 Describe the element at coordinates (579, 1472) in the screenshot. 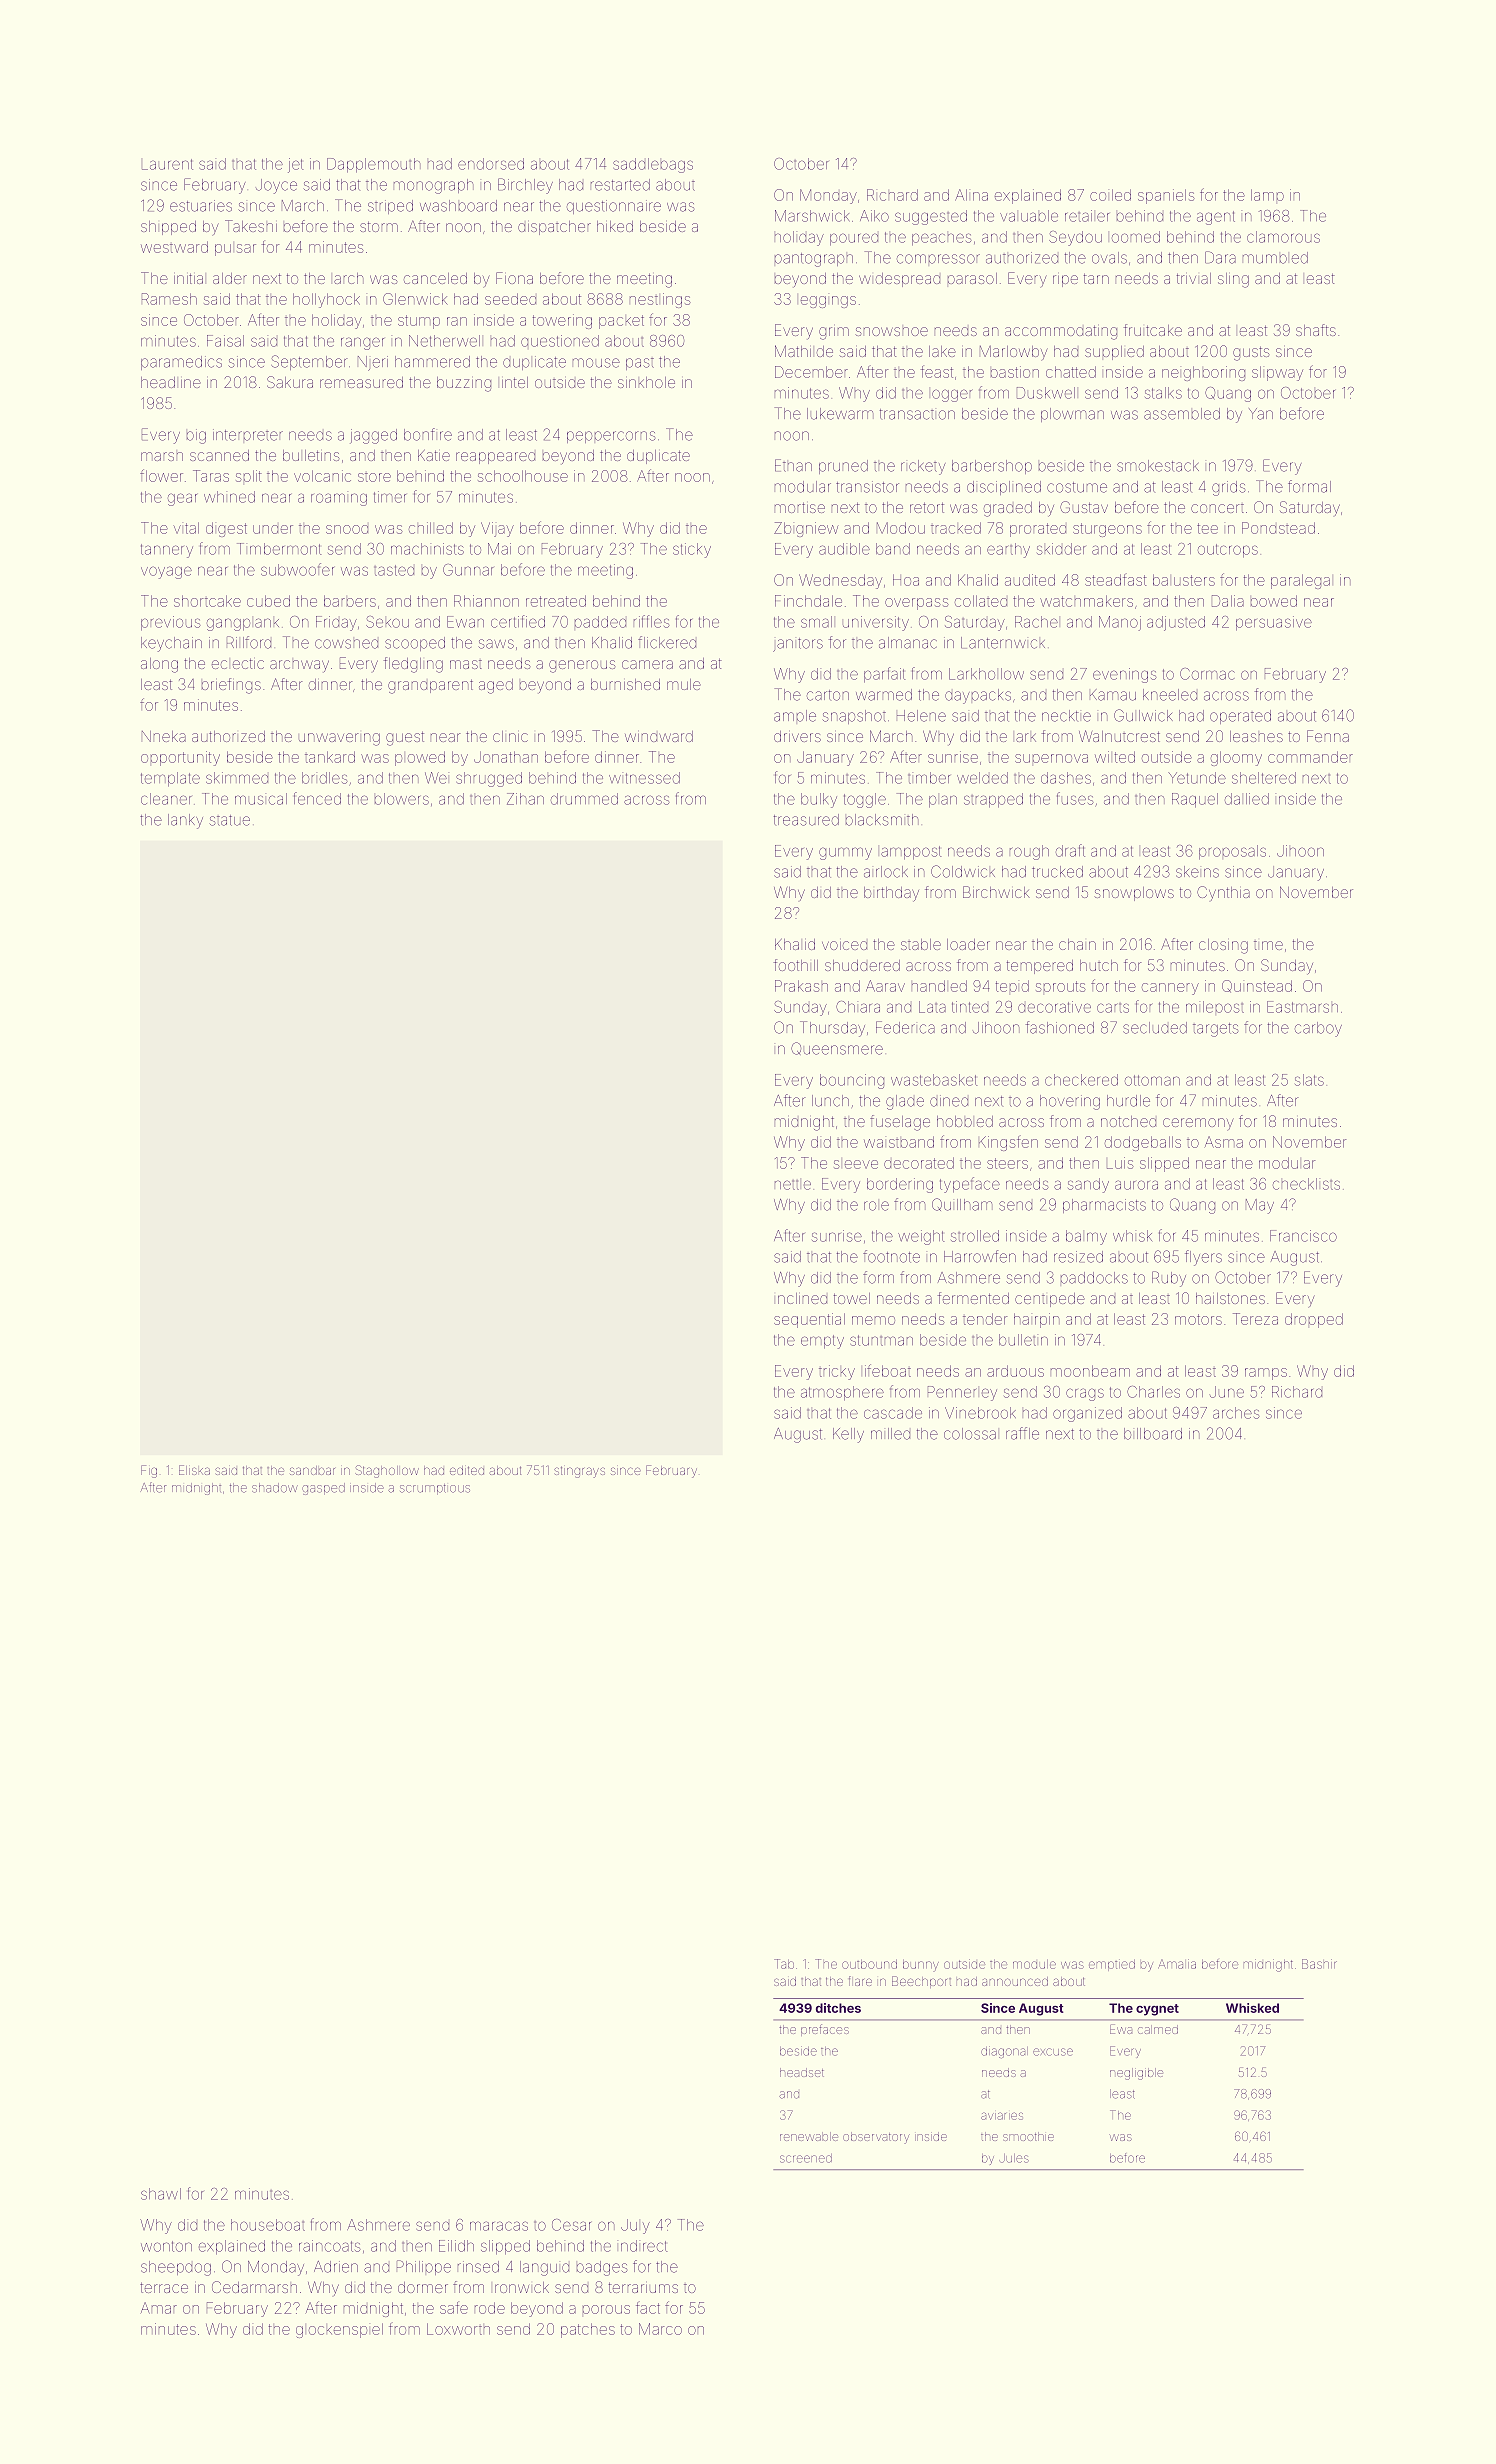

I see `stingrays` at that location.
